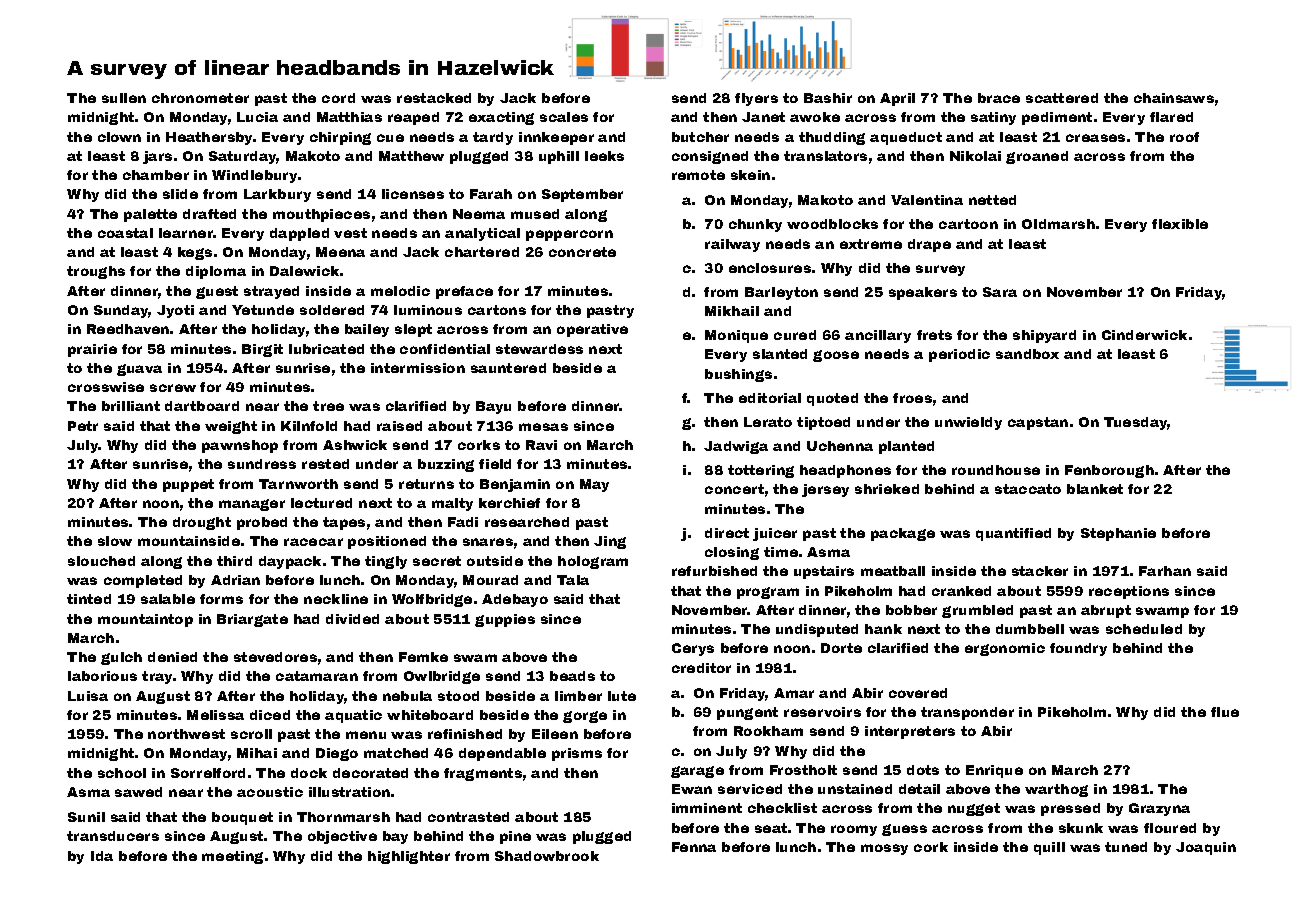  Describe the element at coordinates (771, 828) in the page. I see `seat` at that location.
